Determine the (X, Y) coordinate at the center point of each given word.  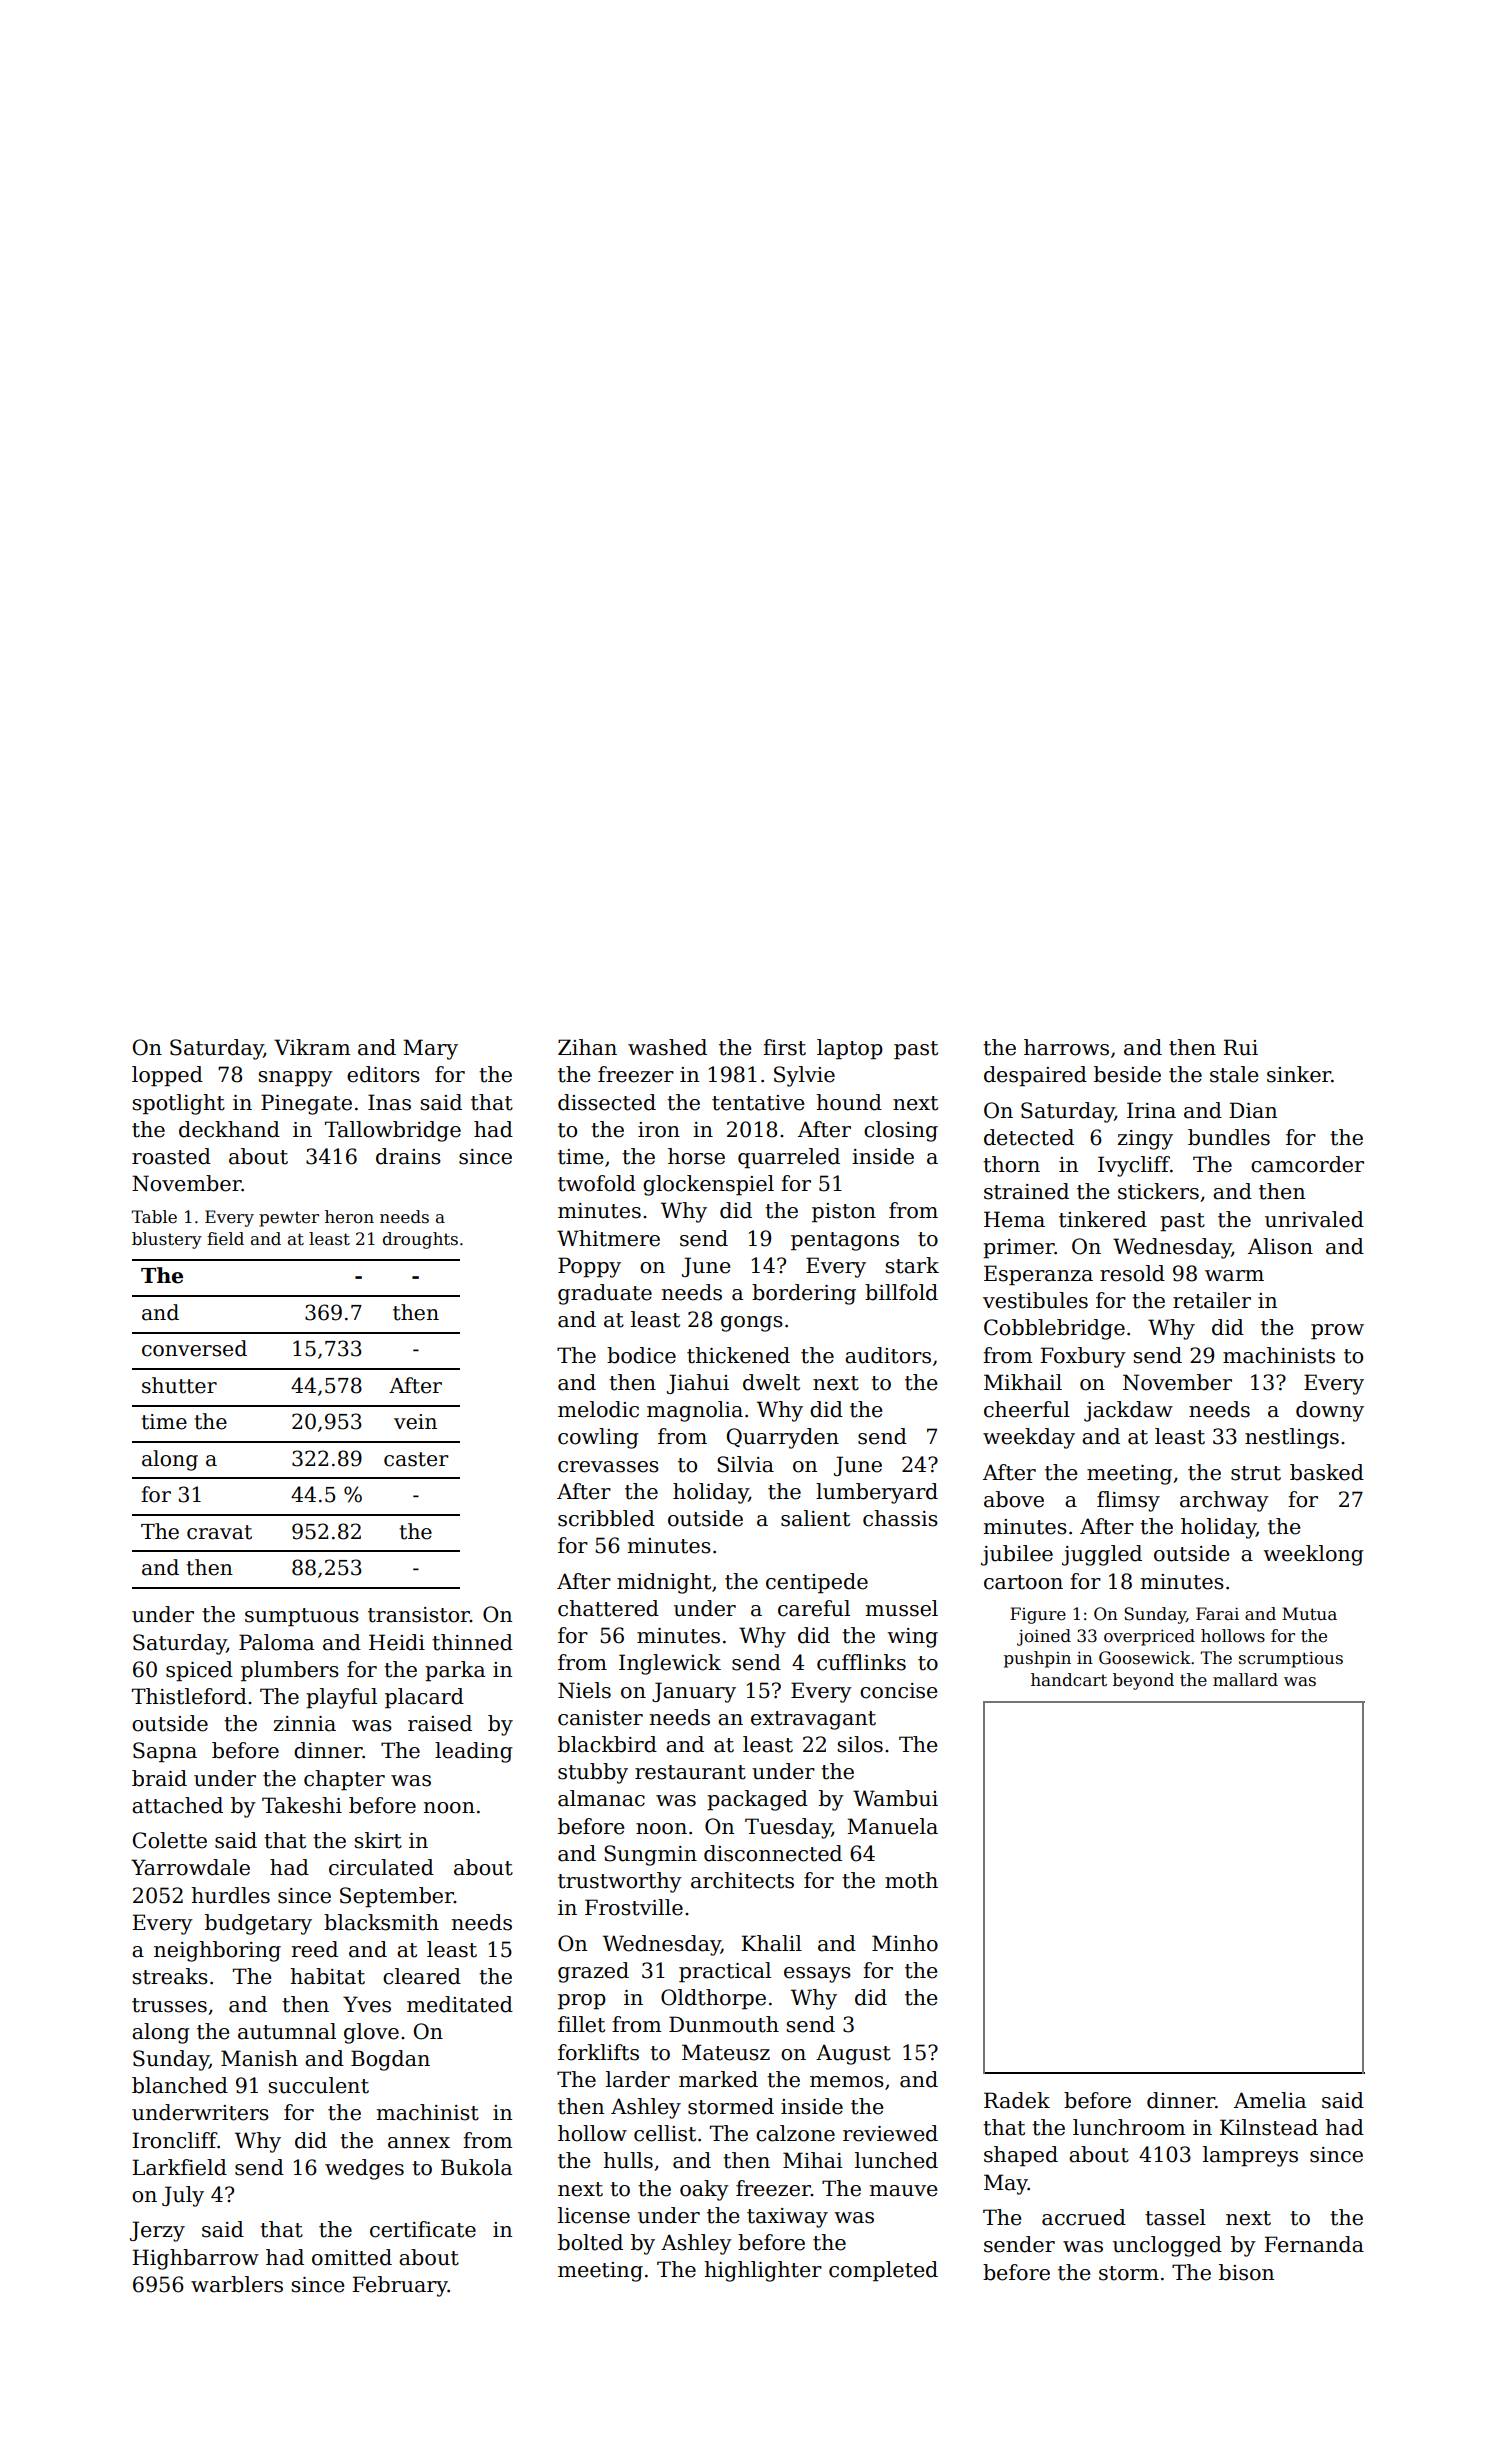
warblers (237, 2284)
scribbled (606, 1518)
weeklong (1313, 1555)
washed (667, 1047)
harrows (1066, 1047)
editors (383, 1074)
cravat (219, 1532)
